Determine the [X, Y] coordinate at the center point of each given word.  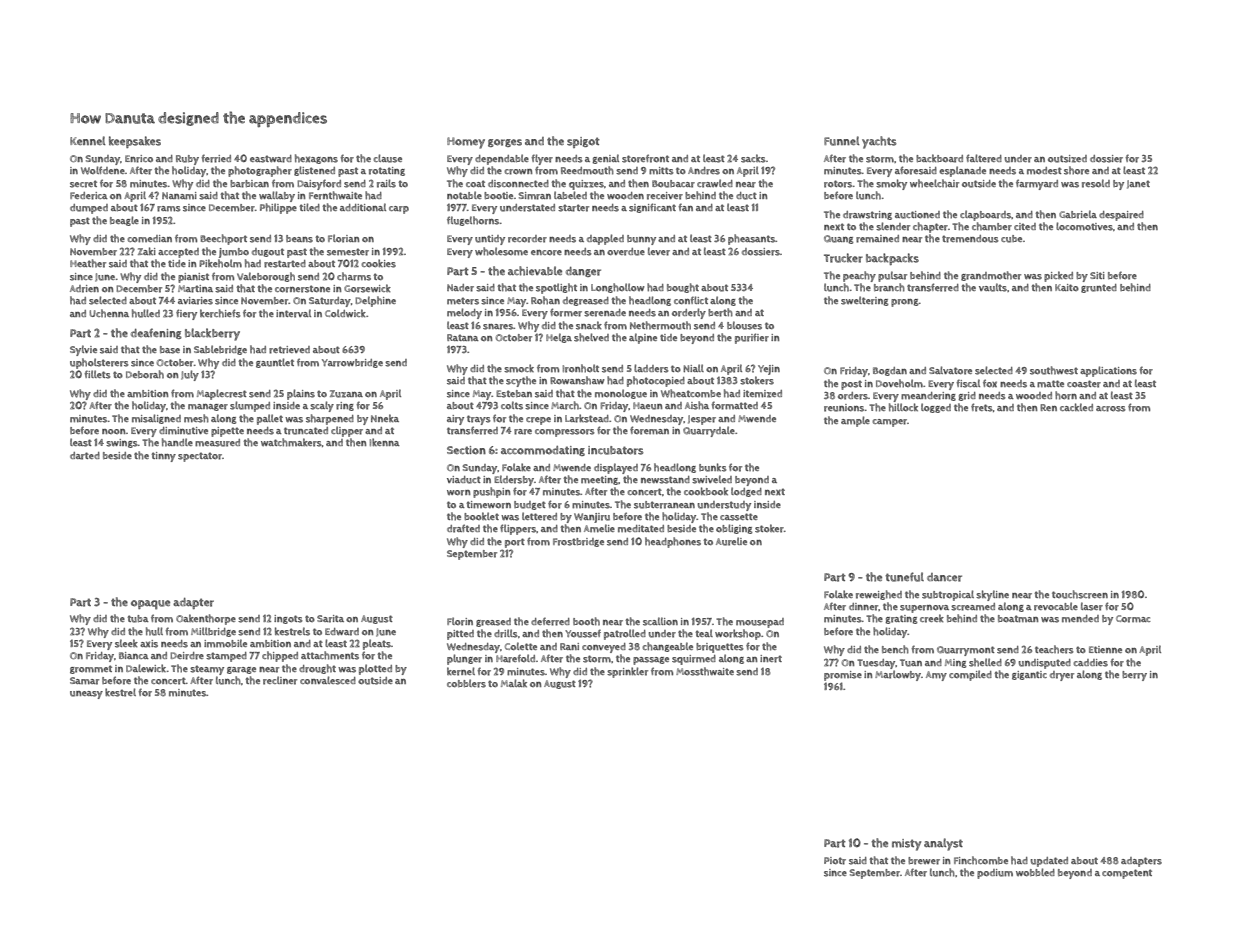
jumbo [234, 253]
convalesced [328, 680]
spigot [583, 142]
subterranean [664, 505]
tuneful [904, 577]
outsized [1067, 159]
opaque [150, 605]
